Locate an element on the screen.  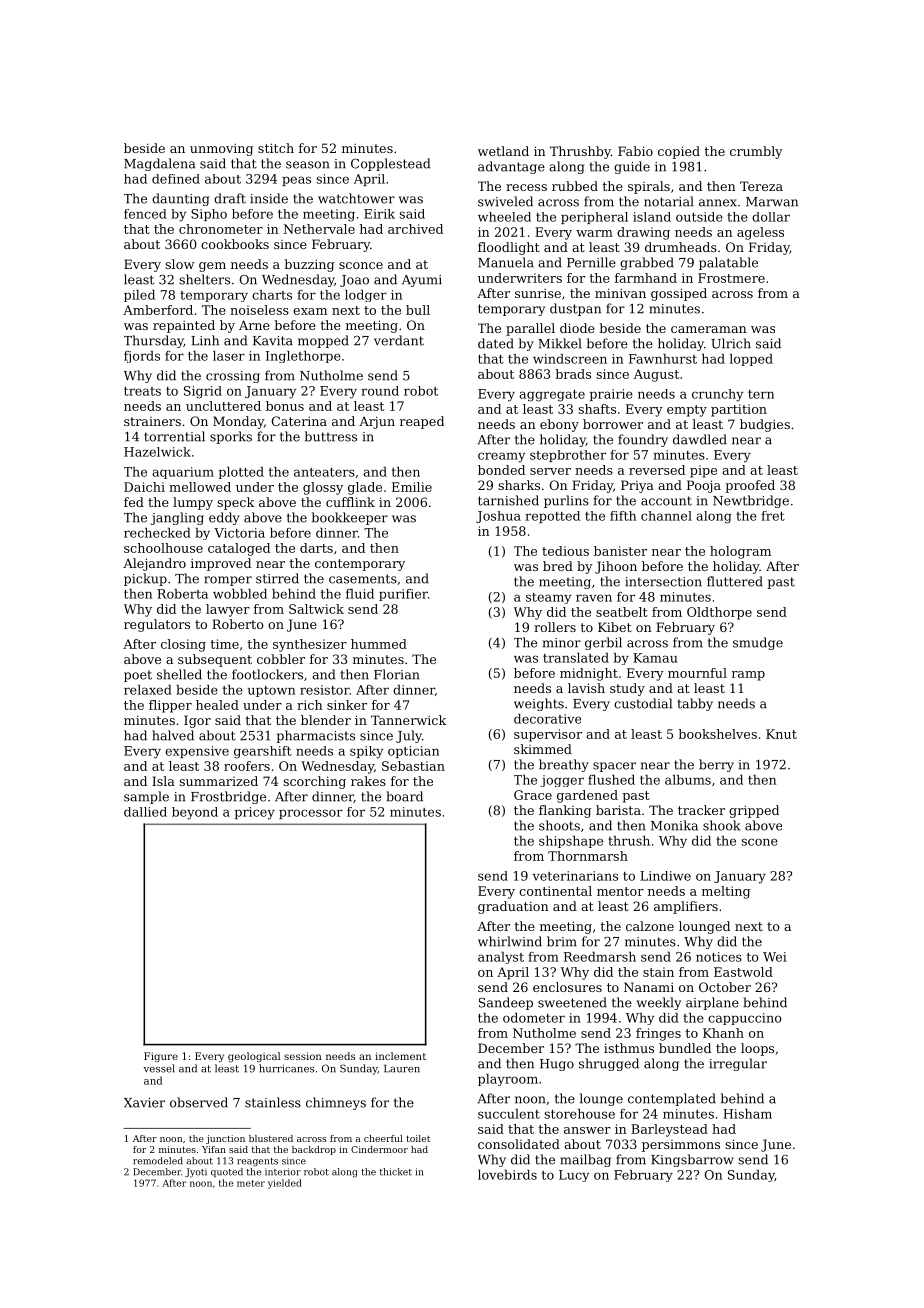
relaxed is located at coordinates (148, 690).
